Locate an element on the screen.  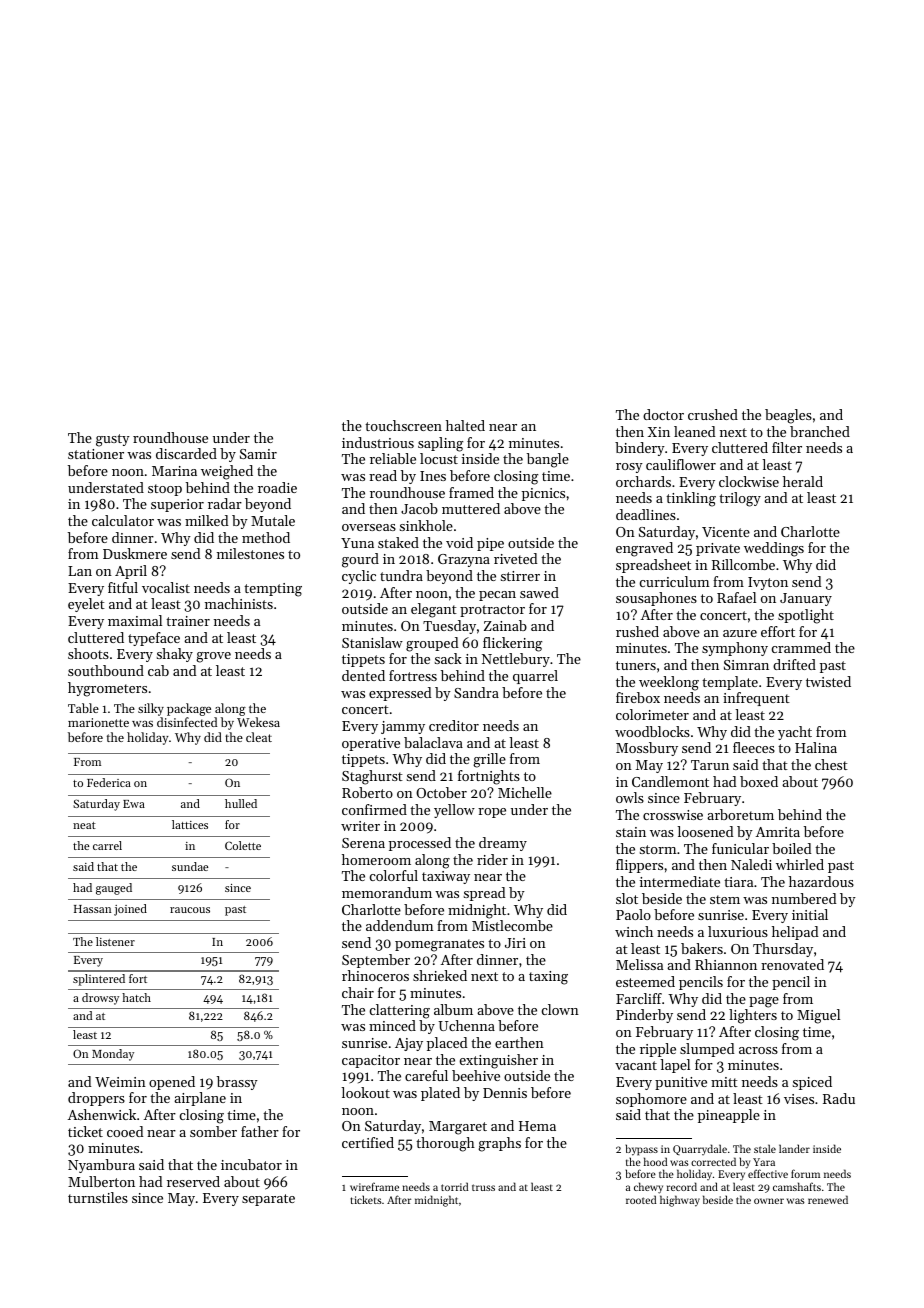
rooted is located at coordinates (641, 1199).
